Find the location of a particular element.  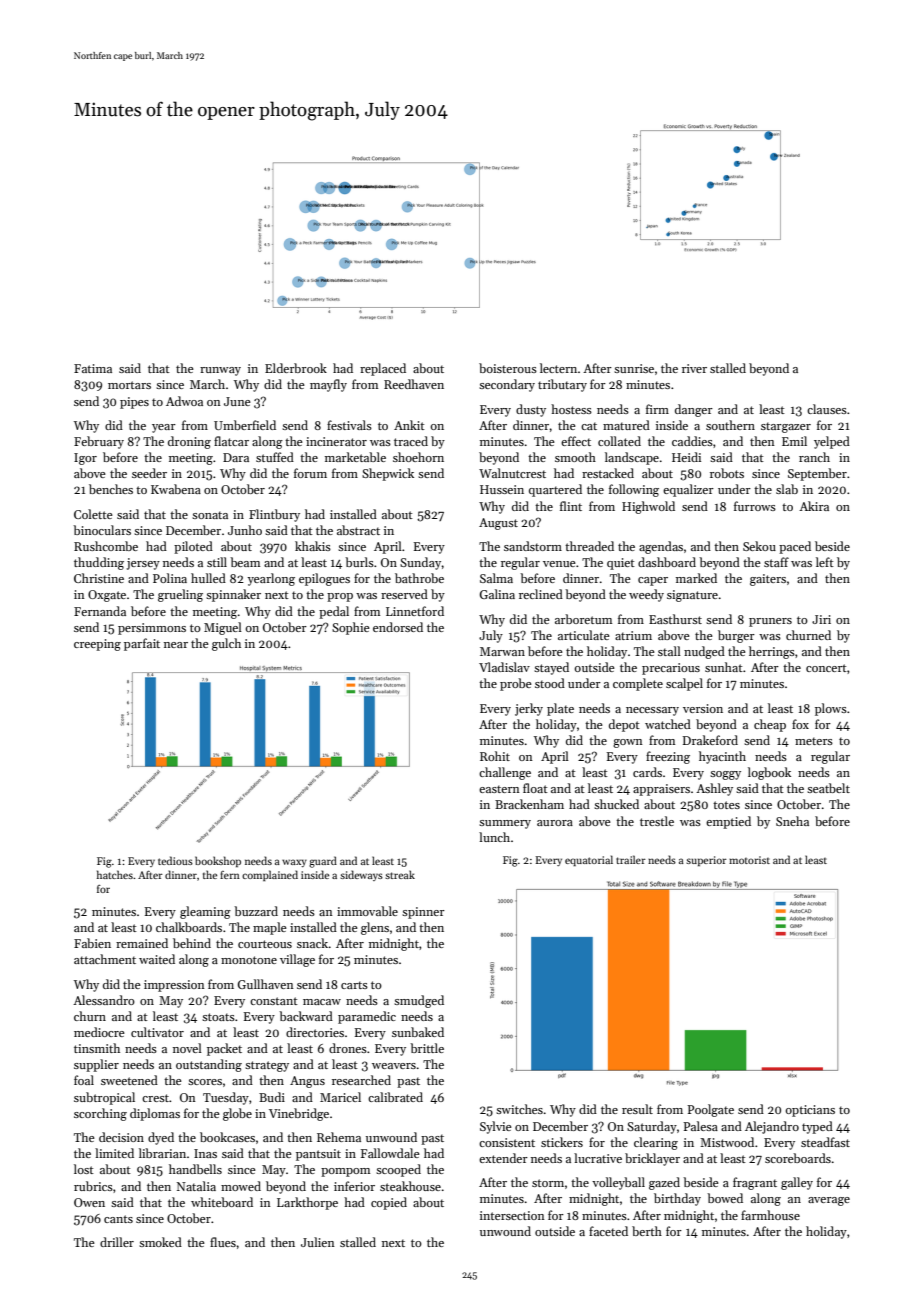

Christine is located at coordinates (99, 578).
